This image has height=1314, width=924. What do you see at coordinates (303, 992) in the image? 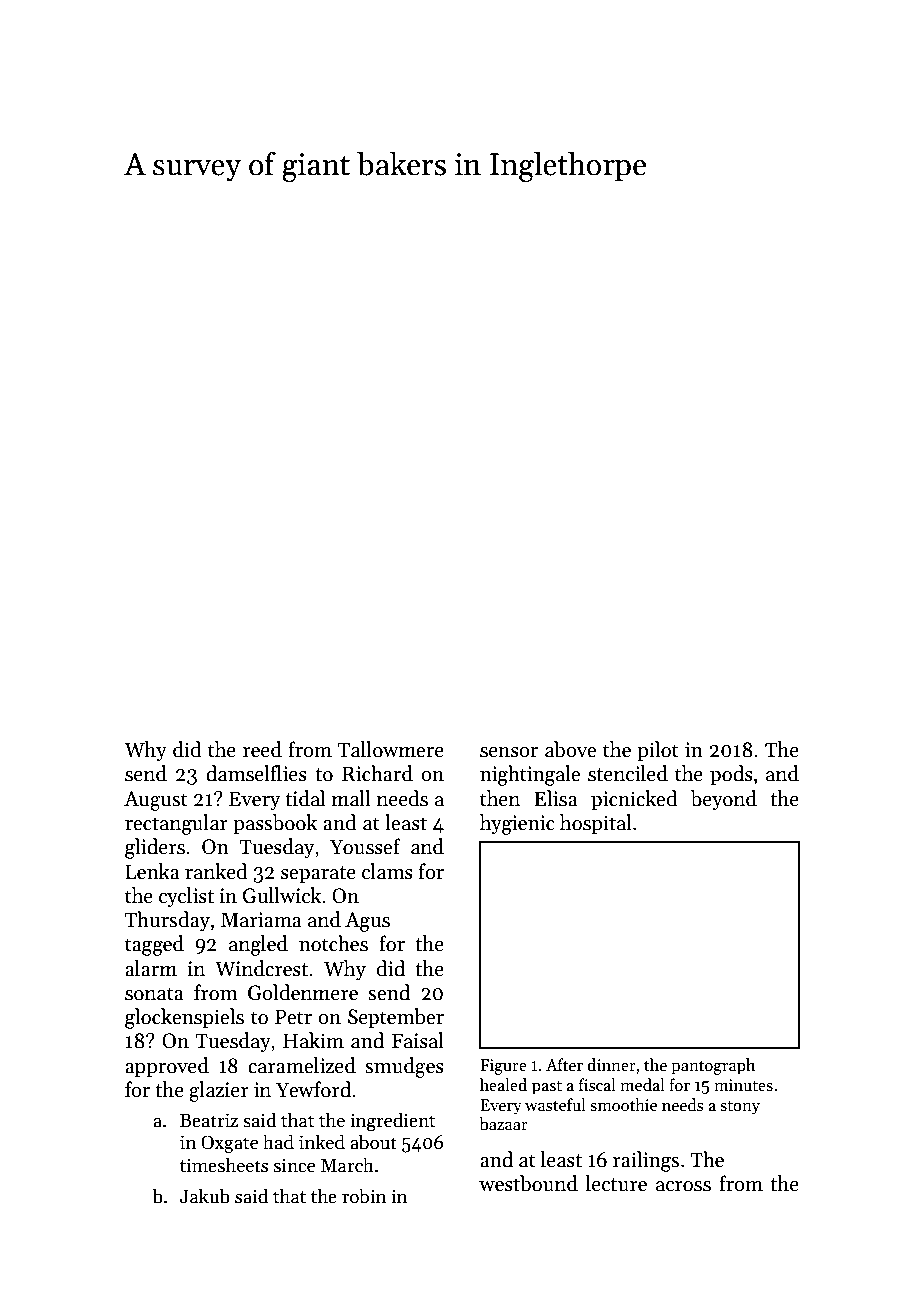
I see `Goldenmere` at bounding box center [303, 992].
